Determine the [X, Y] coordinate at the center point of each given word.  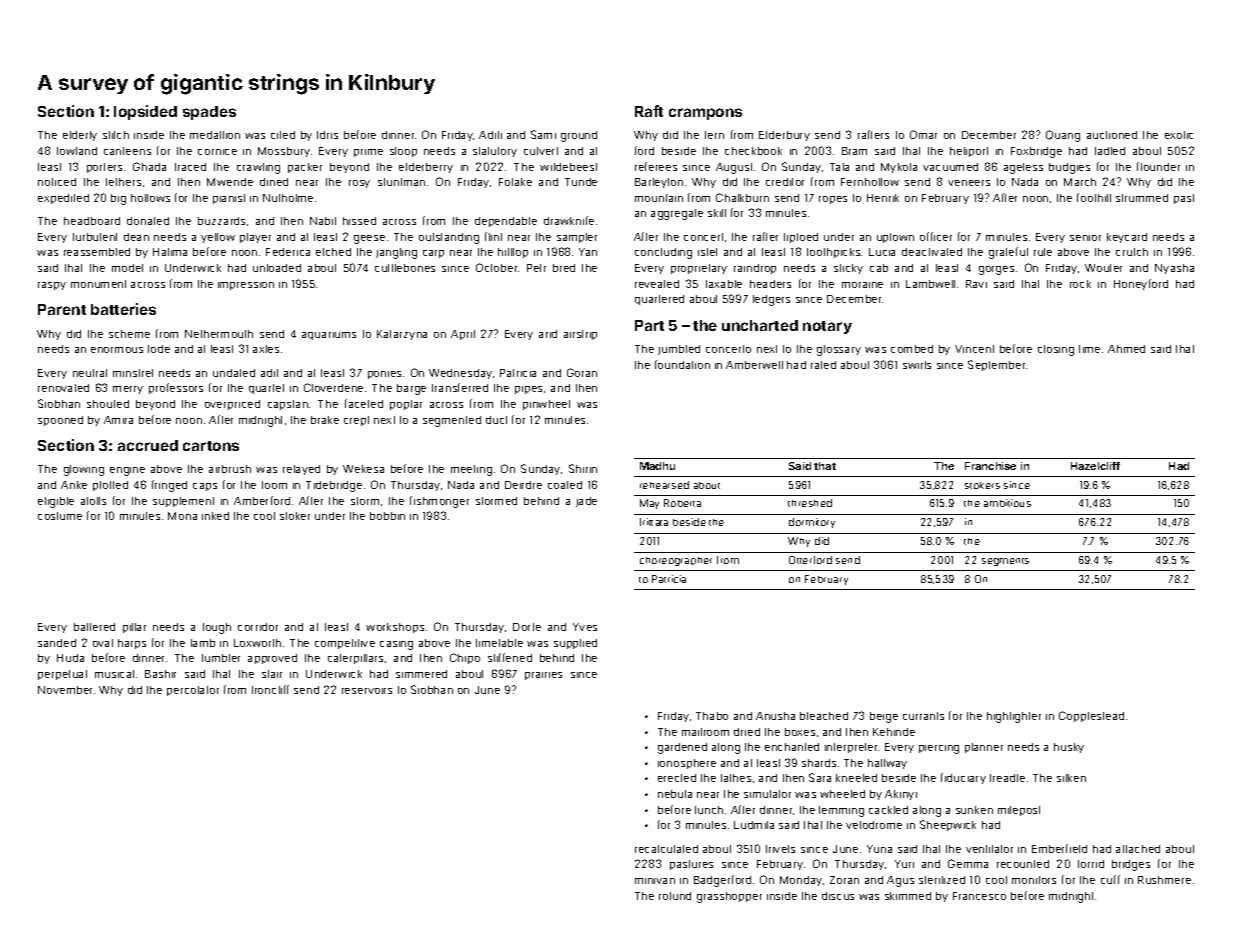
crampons [705, 114]
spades [209, 113]
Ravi [976, 284]
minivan [655, 881]
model [127, 268]
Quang [1063, 136]
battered [94, 627]
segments [1005, 562]
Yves [585, 627]
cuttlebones [405, 268]
